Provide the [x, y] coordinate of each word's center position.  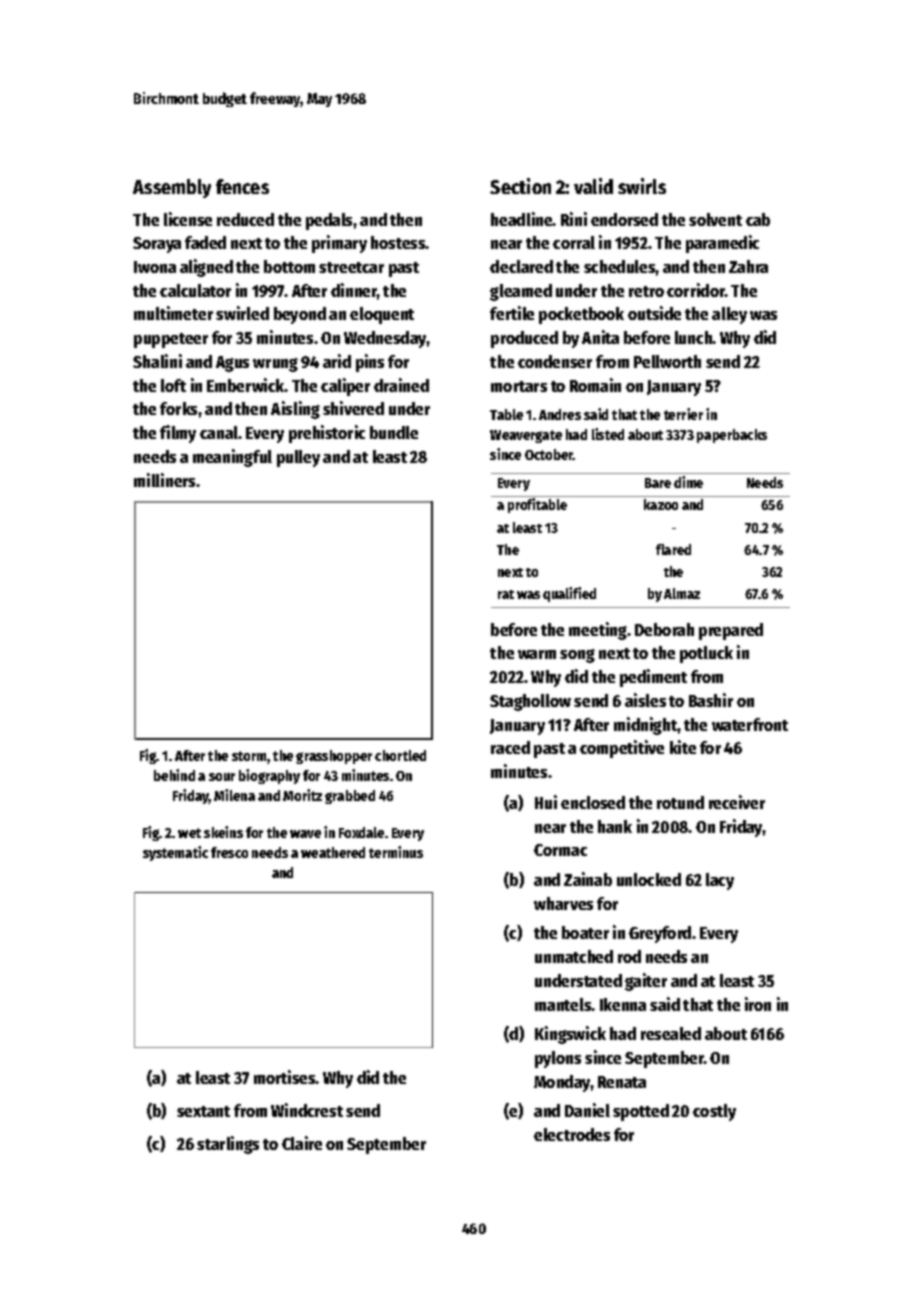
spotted [641, 1112]
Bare [658, 483]
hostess [398, 242]
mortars [519, 386]
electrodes [572, 1134]
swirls [642, 186]
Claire [302, 1143]
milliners [165, 480]
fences [242, 186]
